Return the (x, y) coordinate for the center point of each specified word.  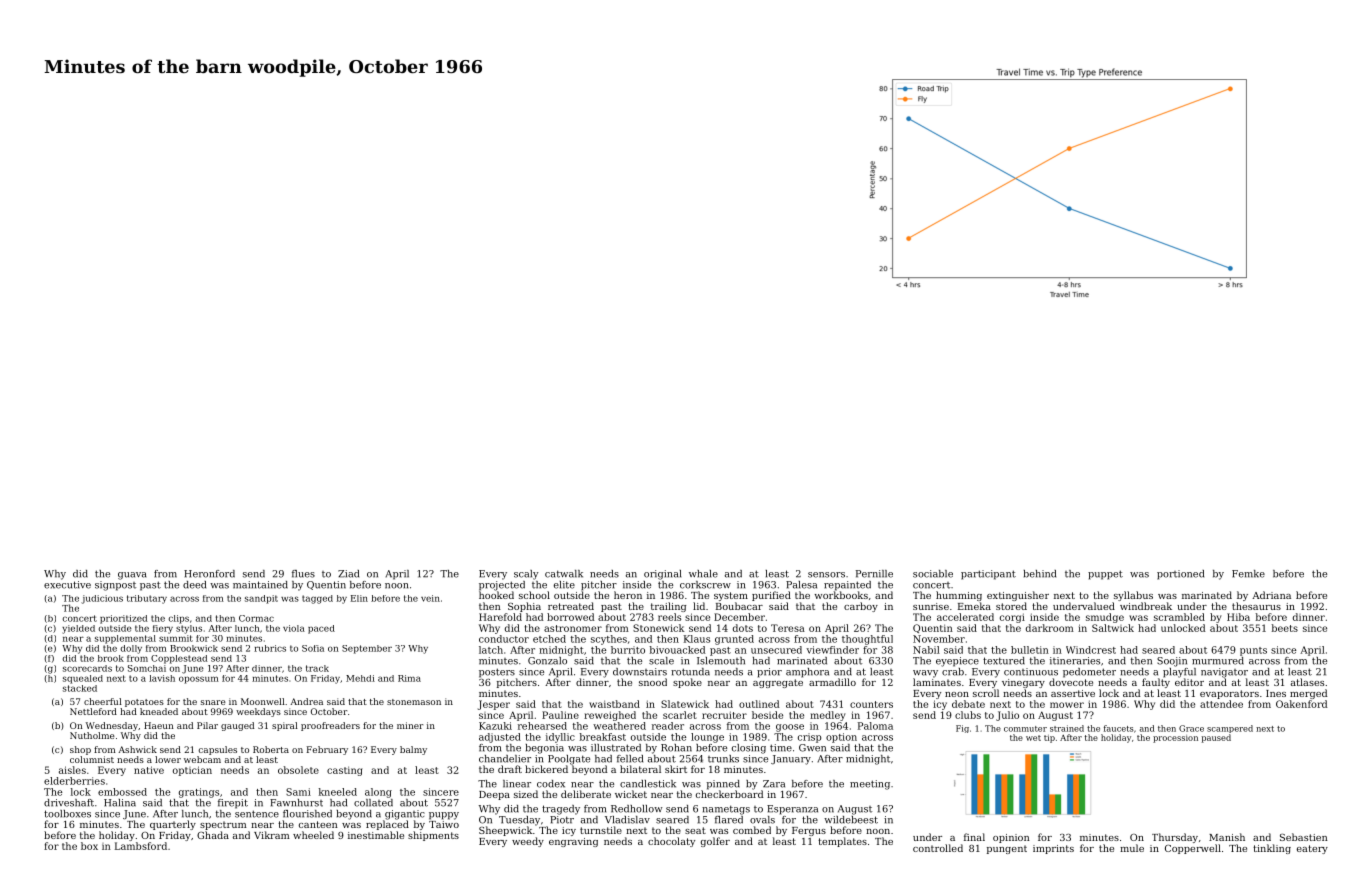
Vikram (272, 835)
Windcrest (1091, 650)
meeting (870, 785)
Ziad (348, 574)
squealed (83, 679)
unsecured (776, 650)
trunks (723, 759)
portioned (1180, 575)
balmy (413, 750)
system (731, 596)
